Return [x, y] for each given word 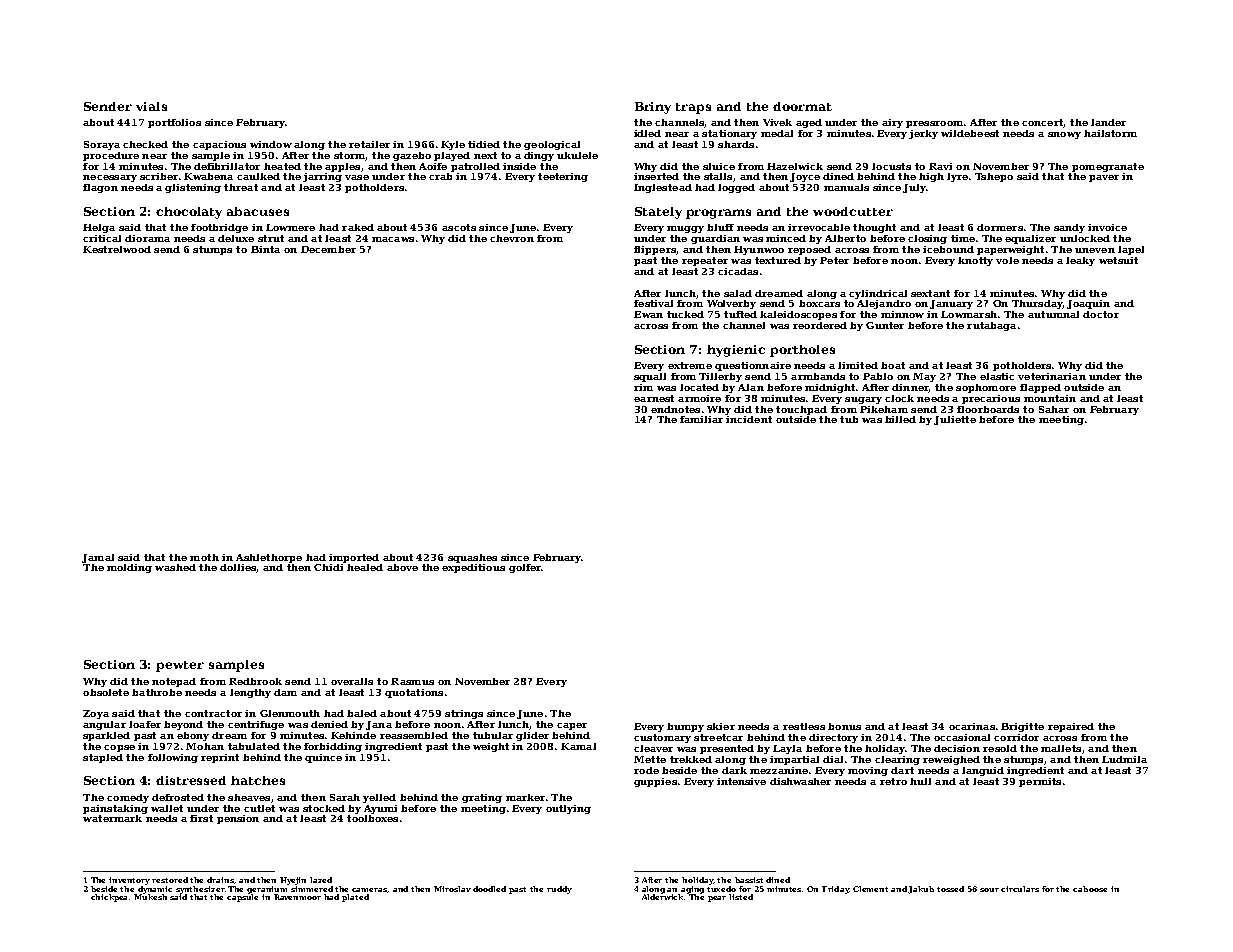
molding [129, 568]
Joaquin [1088, 304]
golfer [525, 568]
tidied [484, 144]
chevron [512, 238]
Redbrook [255, 681]
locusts [891, 166]
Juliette [955, 420]
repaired [1071, 727]
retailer [369, 144]
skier [721, 726]
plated [355, 898]
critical [102, 238]
